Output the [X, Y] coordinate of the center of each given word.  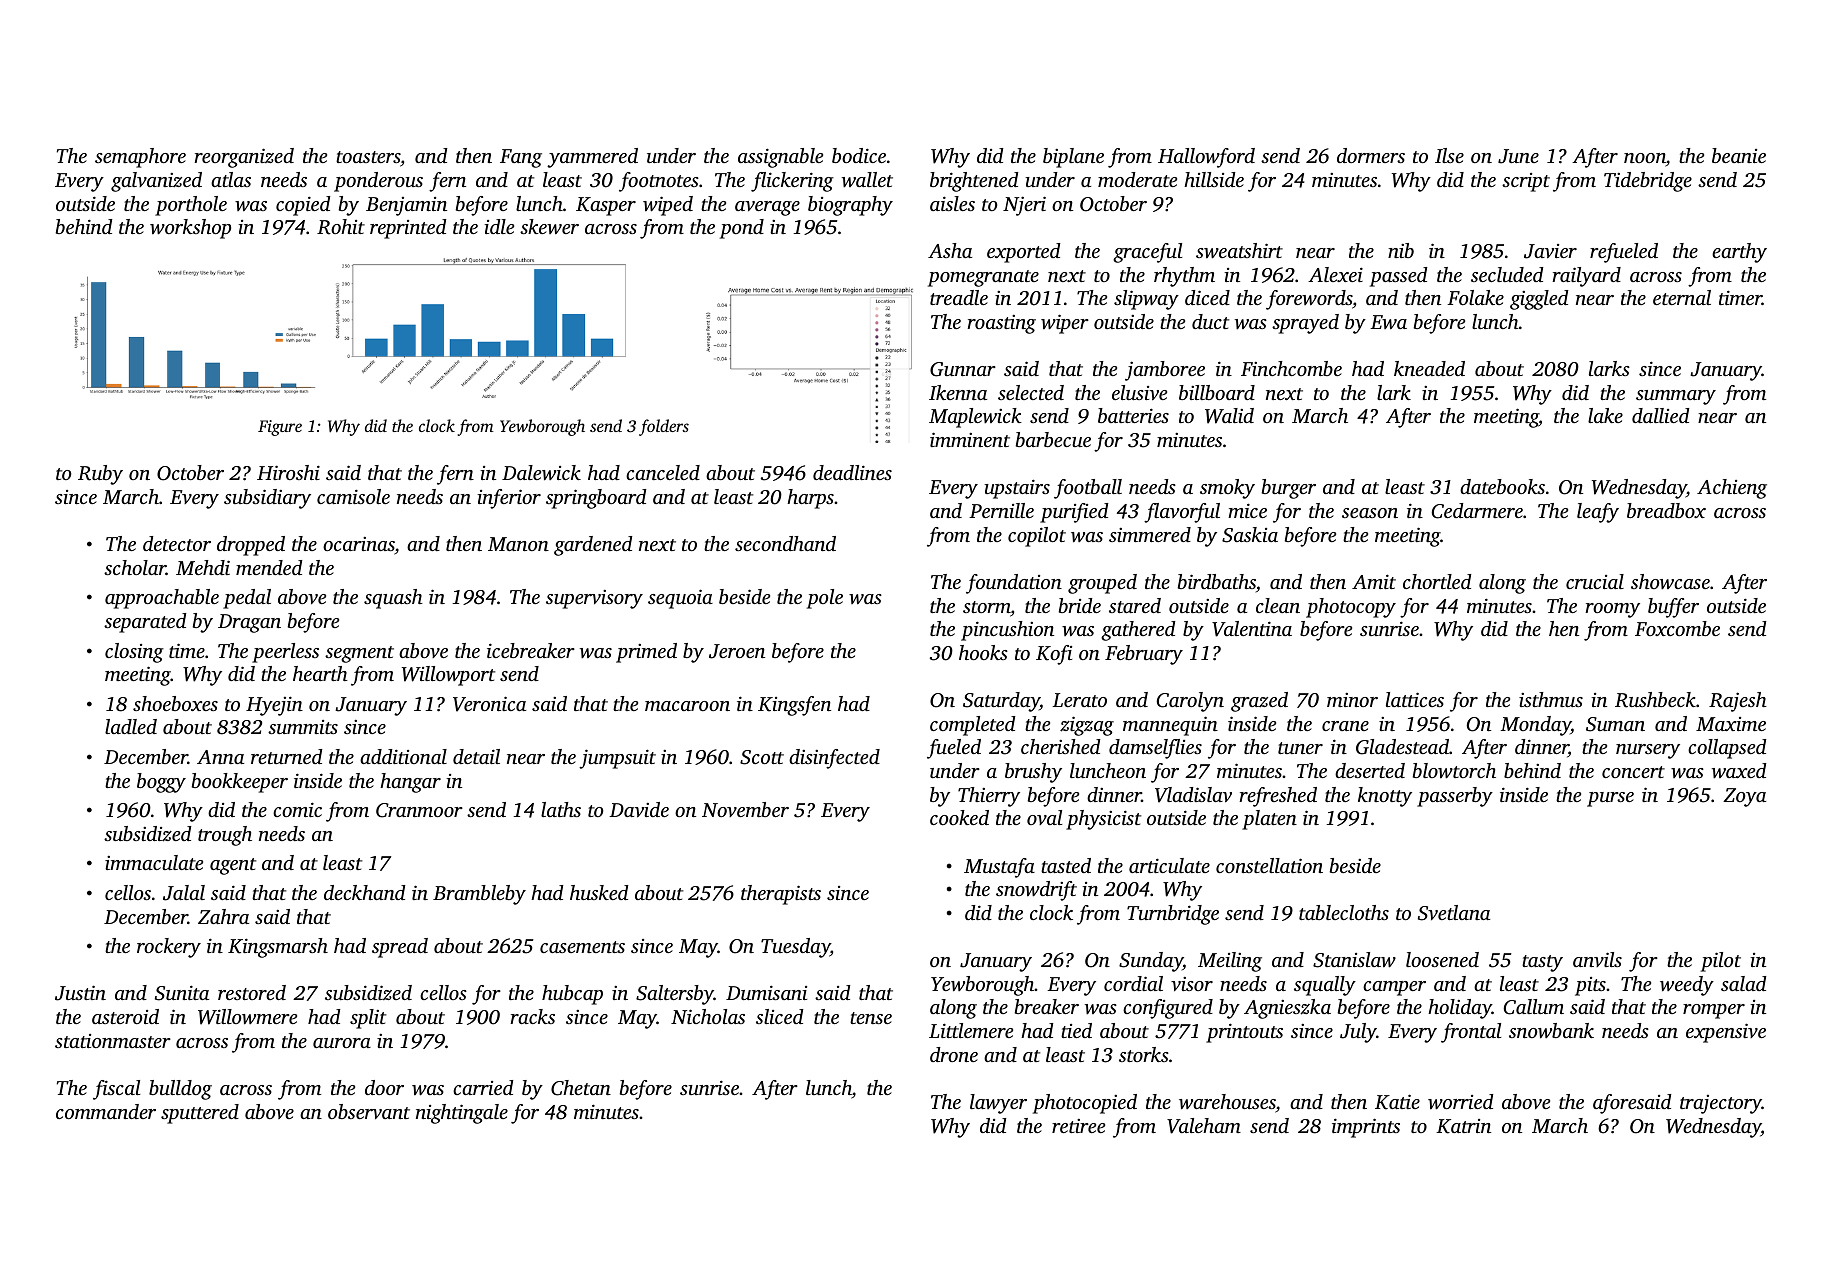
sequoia [680, 599]
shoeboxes [175, 703]
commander [106, 1111]
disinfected [834, 759]
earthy [1739, 253]
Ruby [100, 475]
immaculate [154, 862]
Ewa [1388, 322]
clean [1278, 605]
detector [177, 543]
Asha [950, 250]
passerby [1455, 797]
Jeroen [737, 651]
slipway [1146, 300]
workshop [190, 229]
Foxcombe [1677, 628]
